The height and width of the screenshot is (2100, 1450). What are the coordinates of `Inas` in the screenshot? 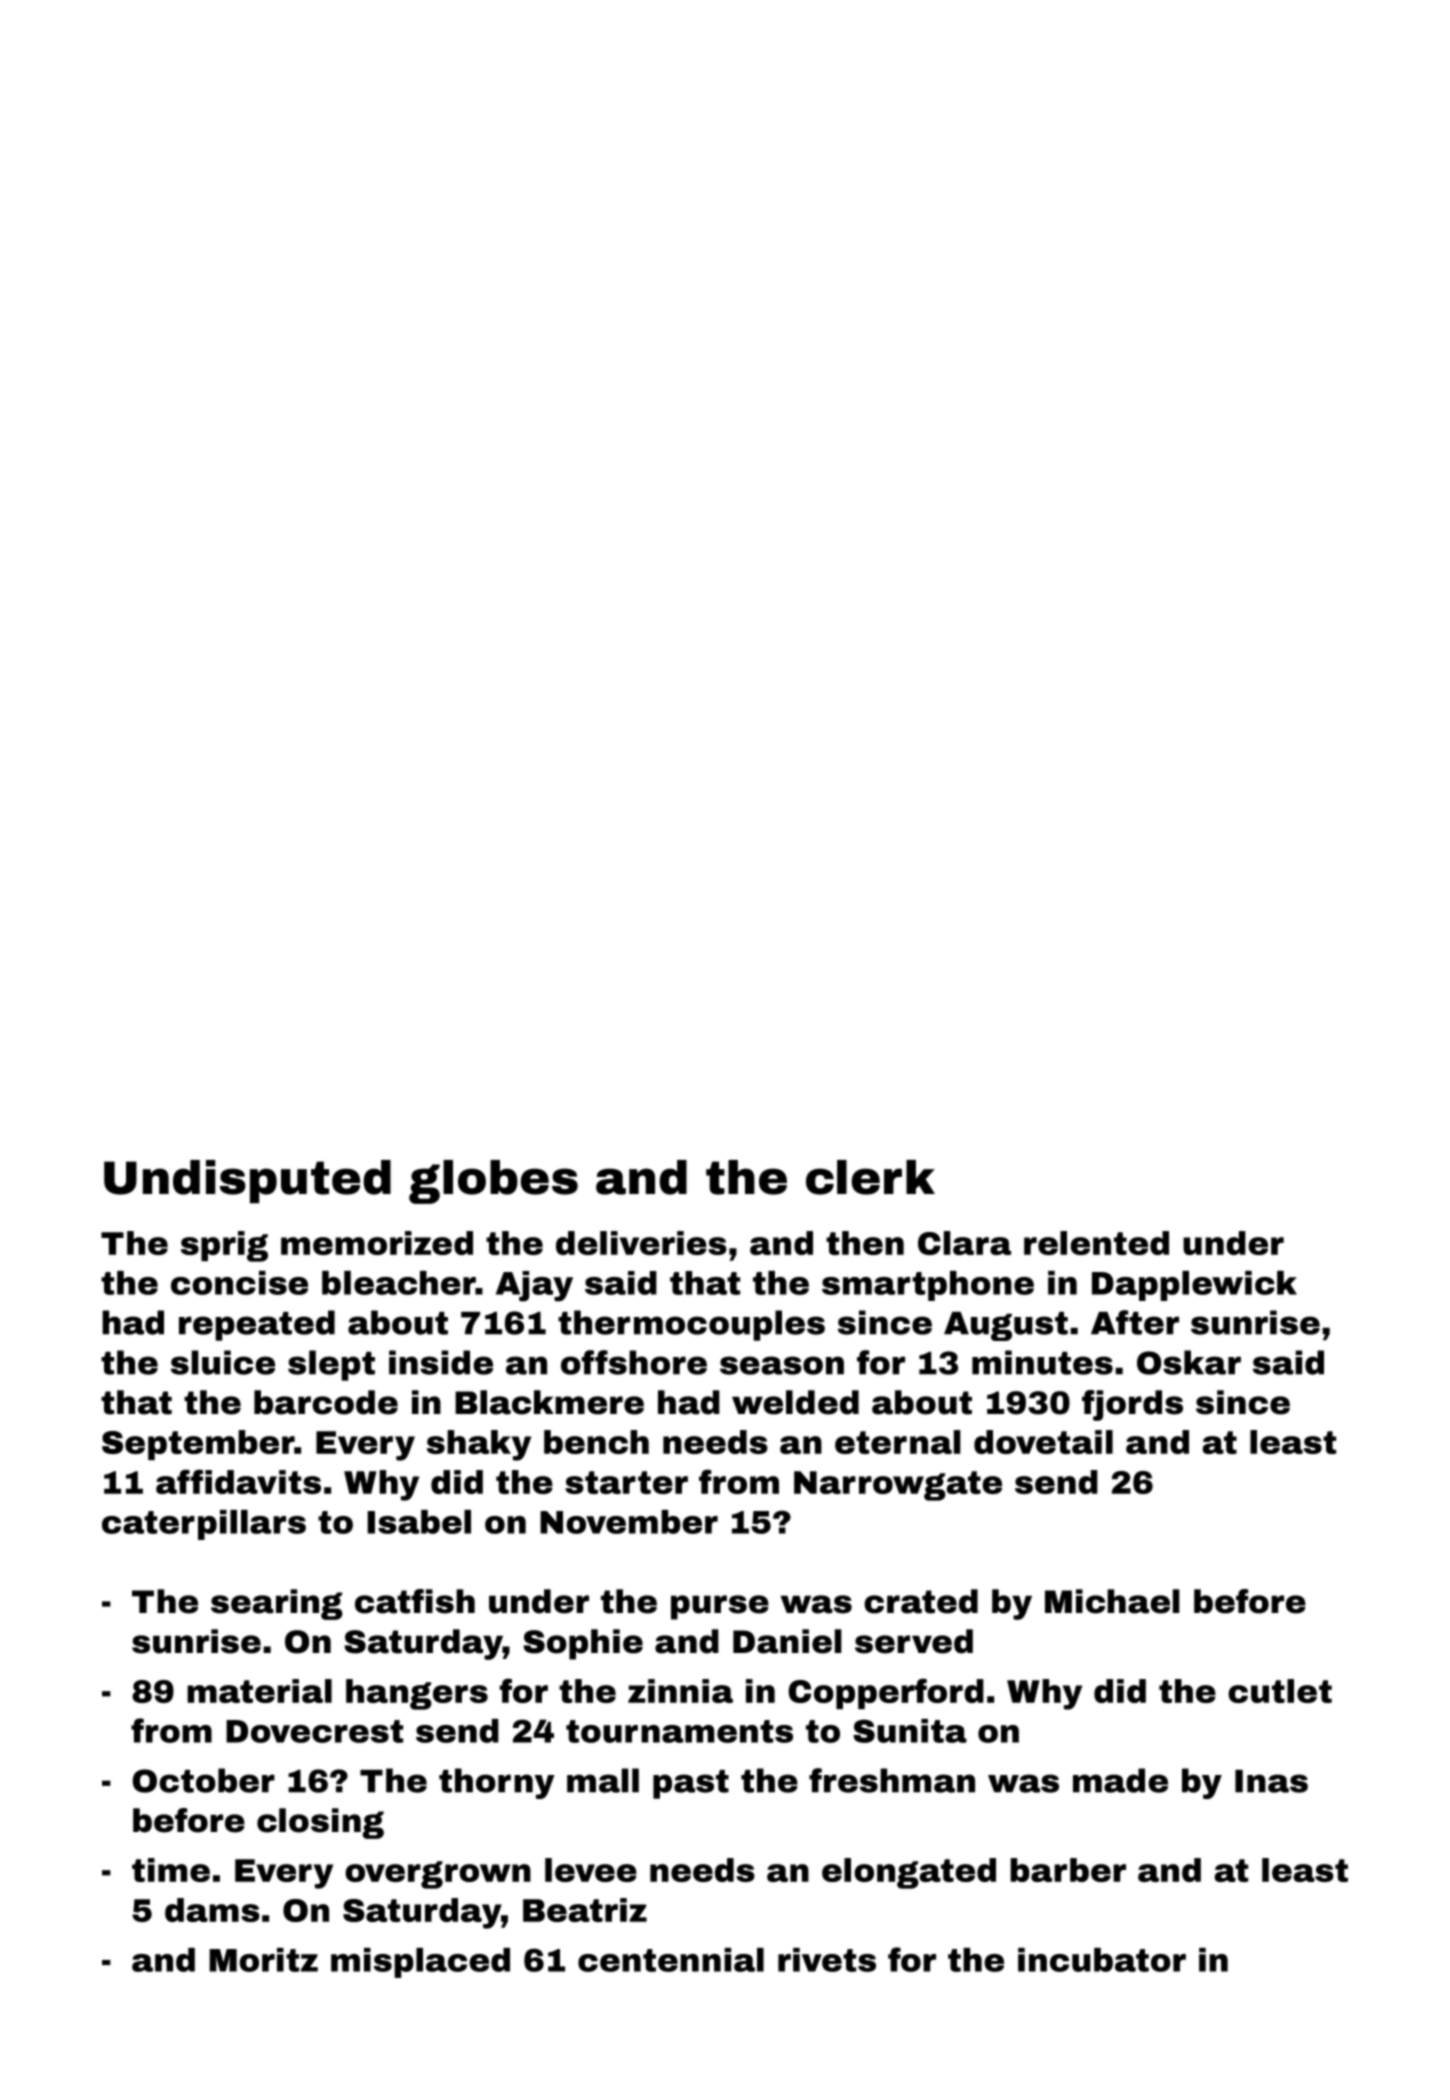 It's located at (1271, 1781).
